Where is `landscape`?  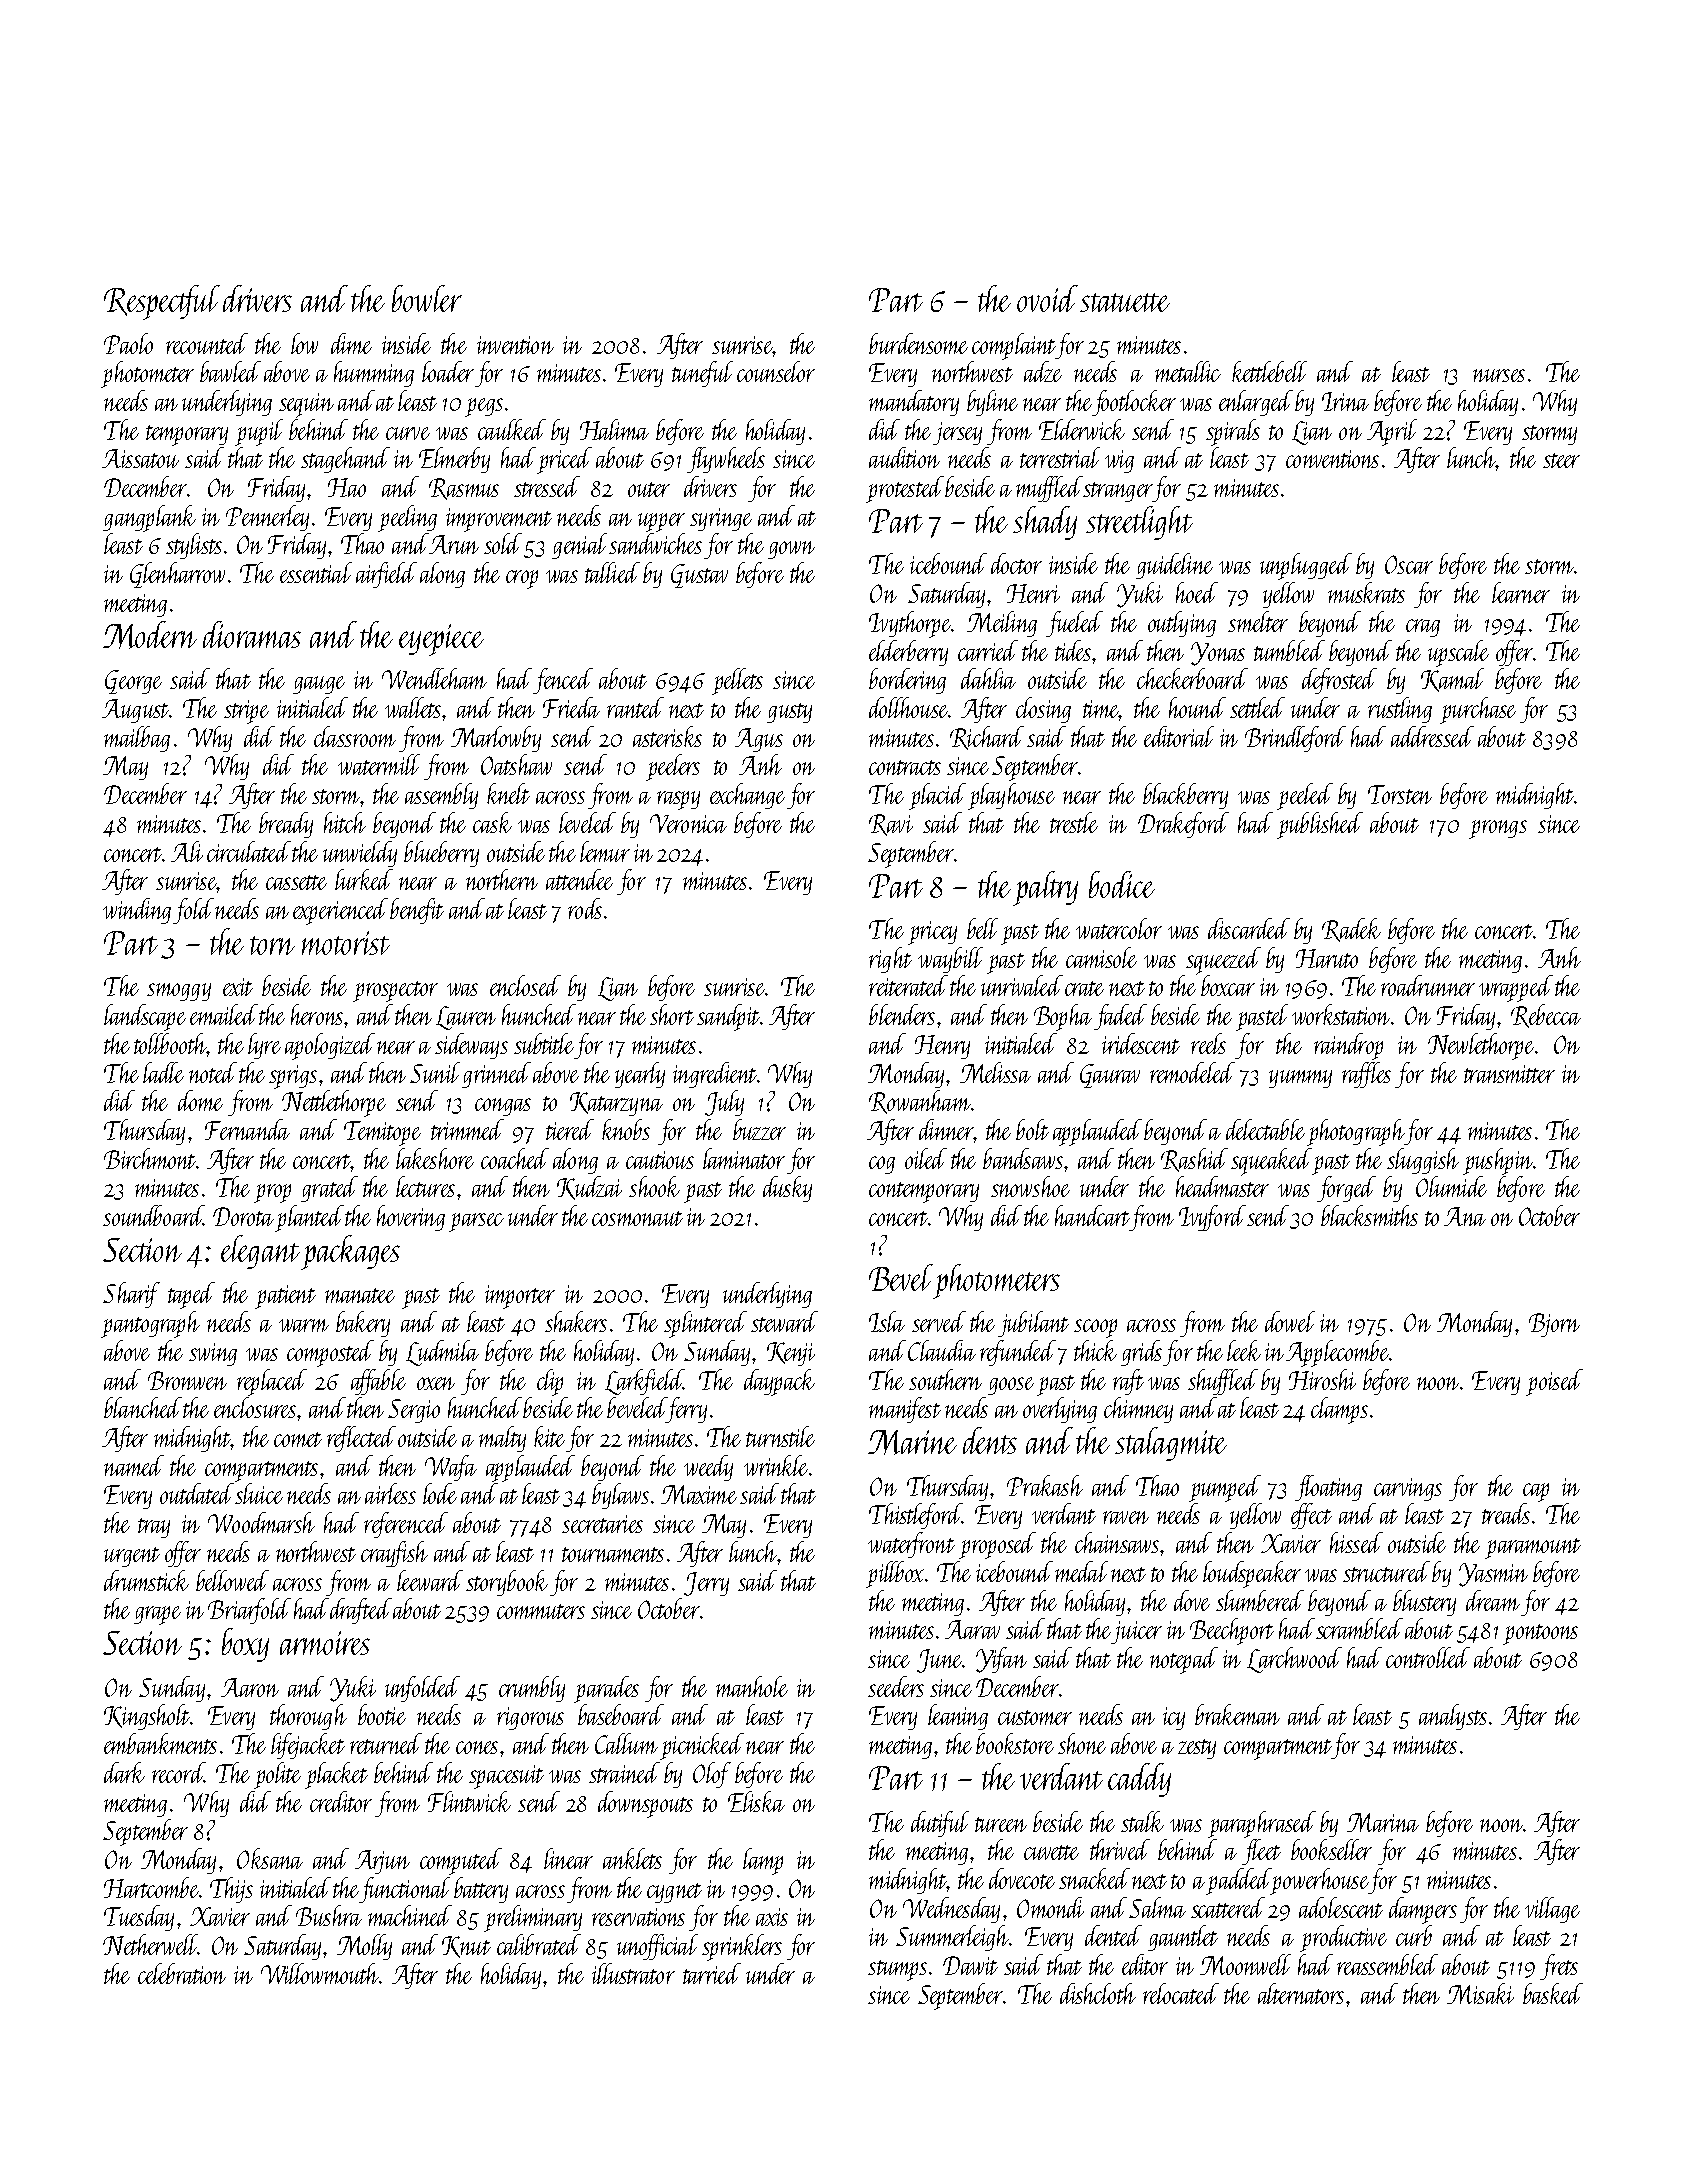 landscape is located at coordinates (145, 1017).
